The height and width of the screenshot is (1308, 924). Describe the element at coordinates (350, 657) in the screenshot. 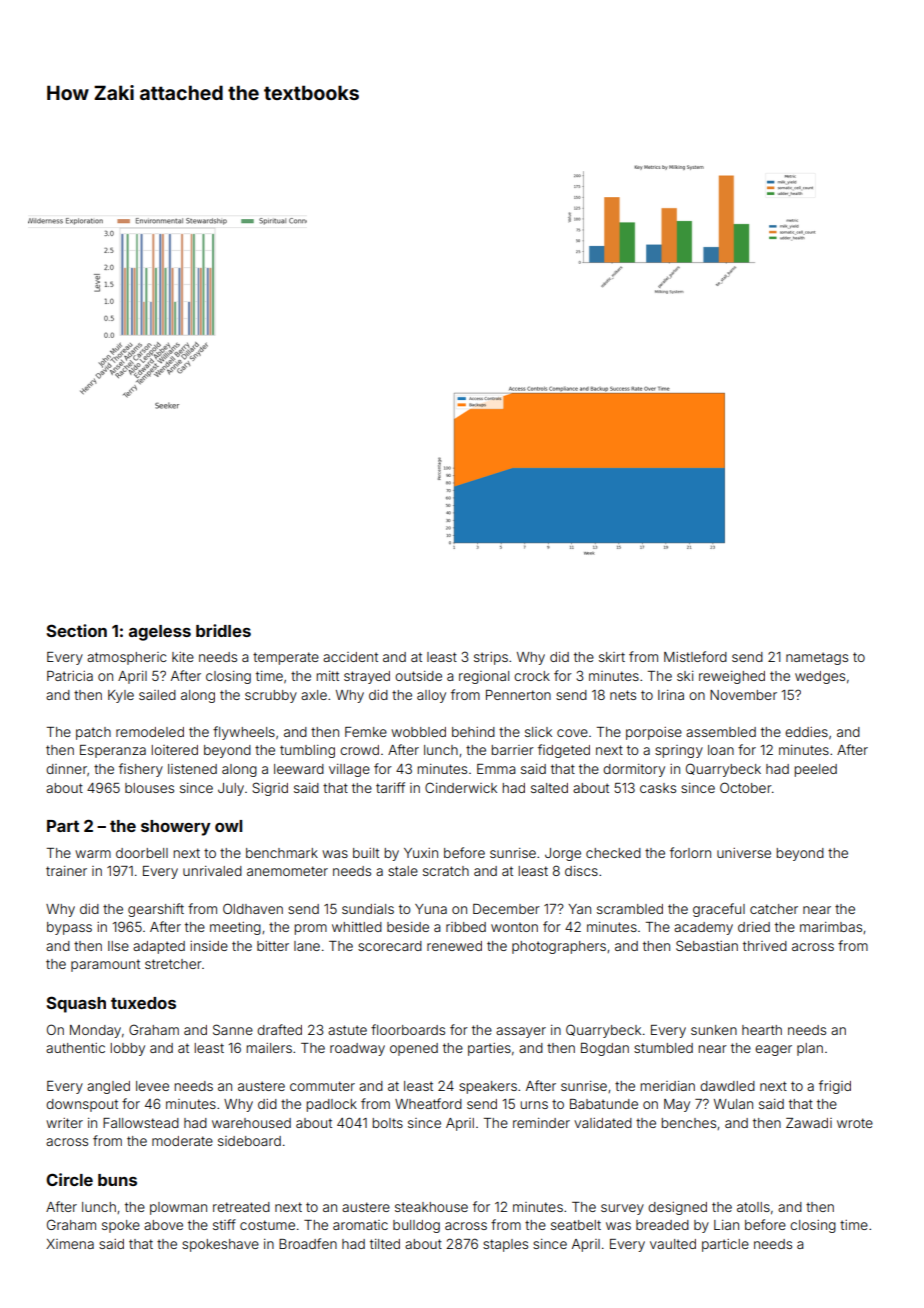

I see `accident` at that location.
